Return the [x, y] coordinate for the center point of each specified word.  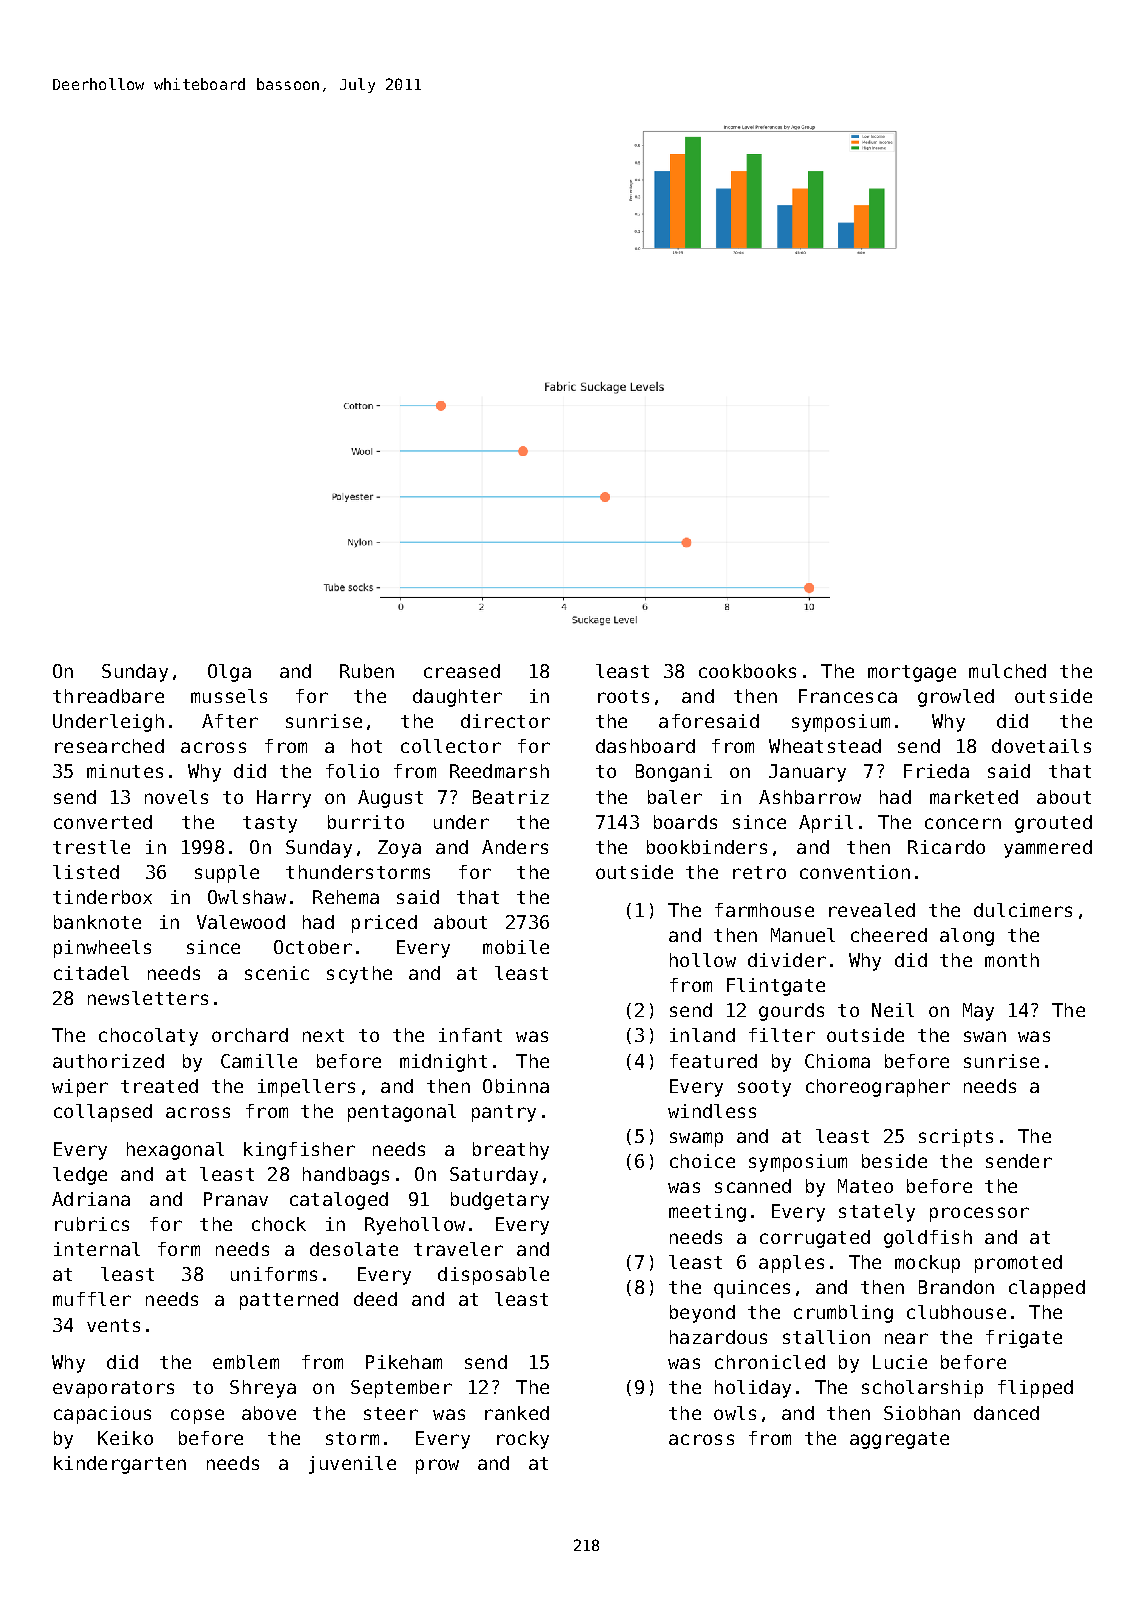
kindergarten [120, 1465]
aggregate [899, 1440]
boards [685, 822]
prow [437, 1466]
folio [352, 771]
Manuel [803, 935]
